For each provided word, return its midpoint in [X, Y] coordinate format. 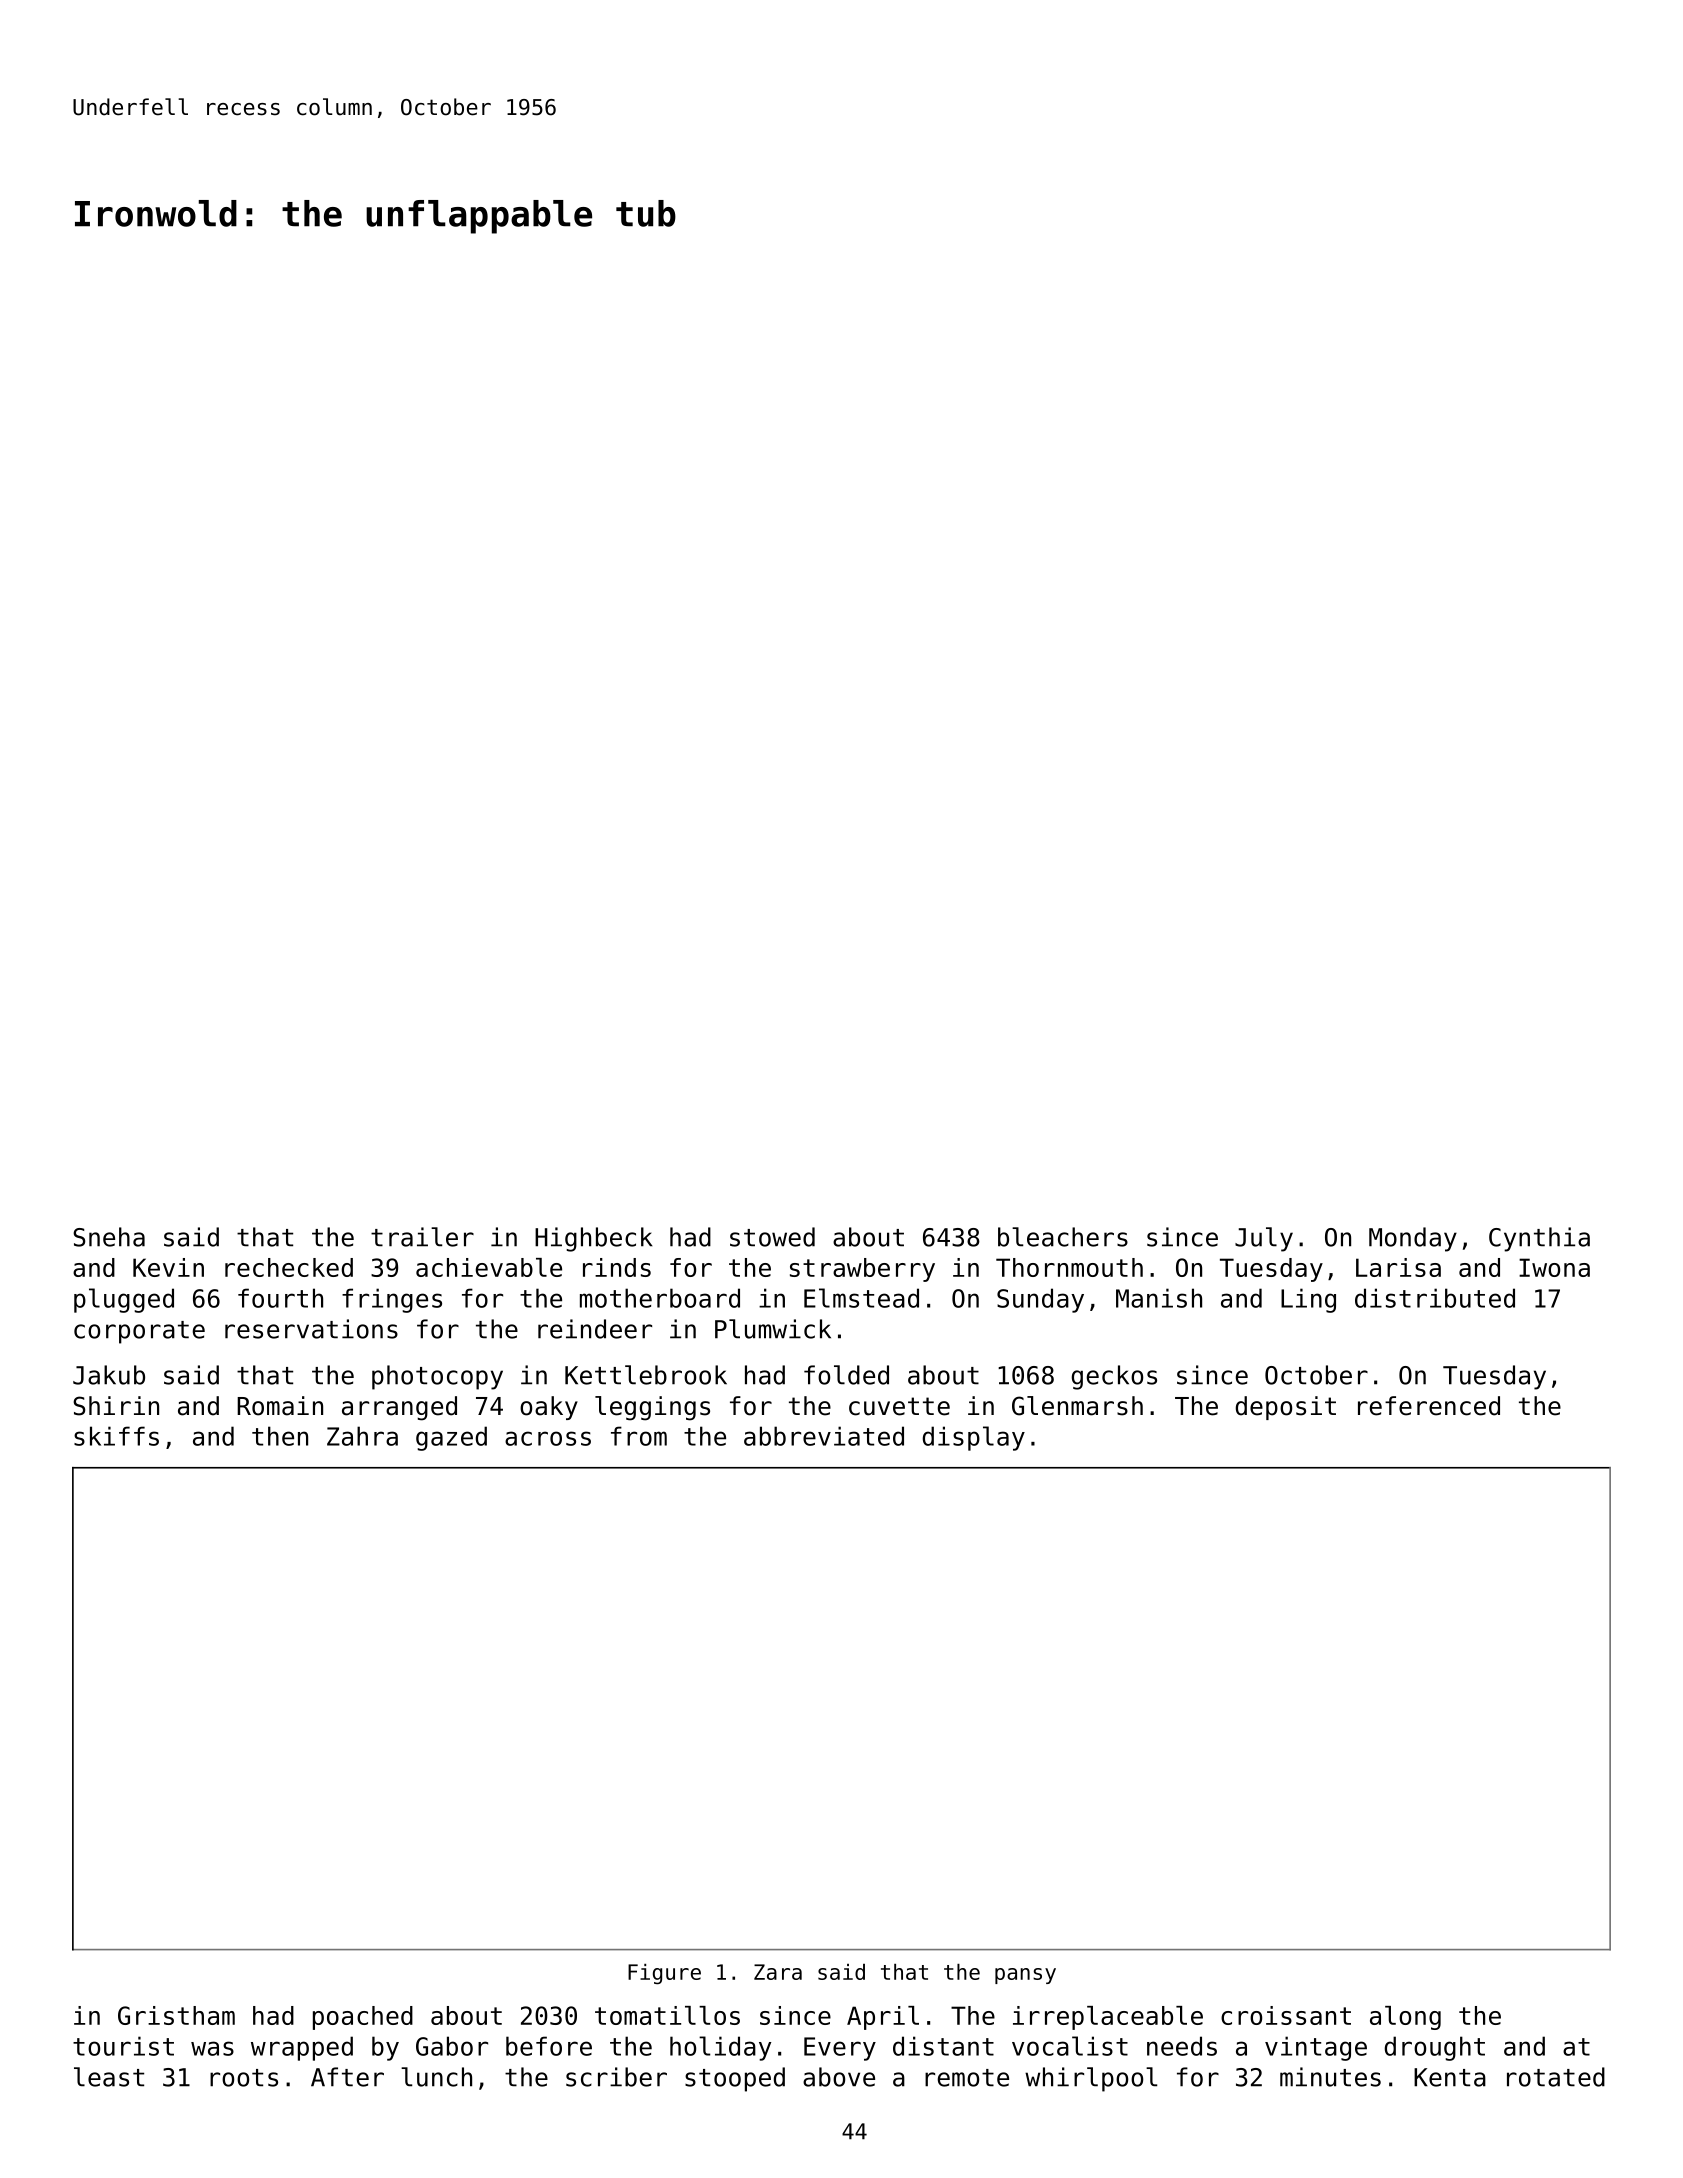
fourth [280, 1298]
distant [943, 2046]
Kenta [1450, 2077]
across [548, 1438]
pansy [1025, 1976]
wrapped [302, 2048]
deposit [1286, 1408]
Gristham [176, 2015]
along [1405, 2018]
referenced [1429, 1406]
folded [846, 1375]
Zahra [362, 1436]
